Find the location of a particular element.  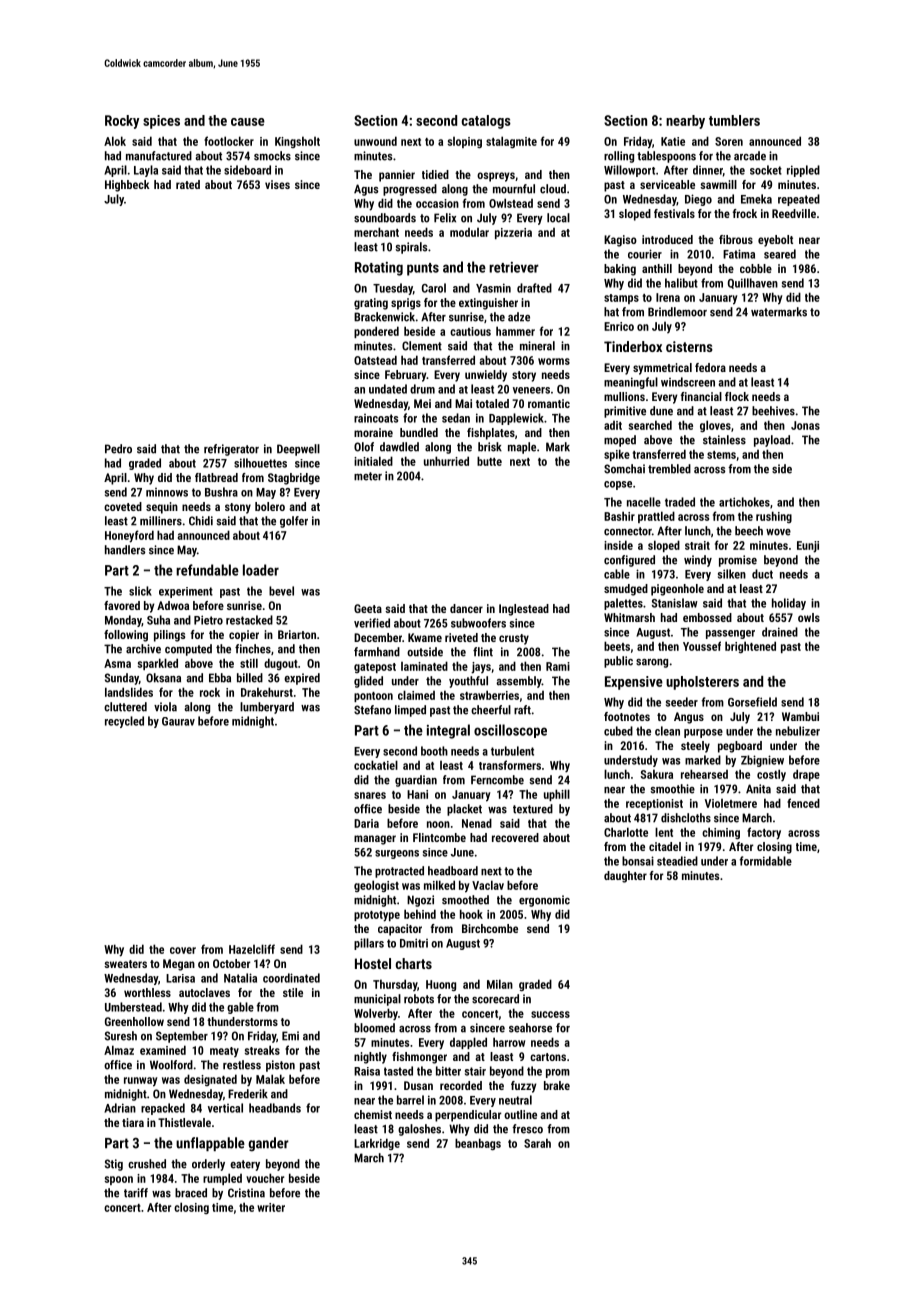

dappled is located at coordinates (468, 1043).
